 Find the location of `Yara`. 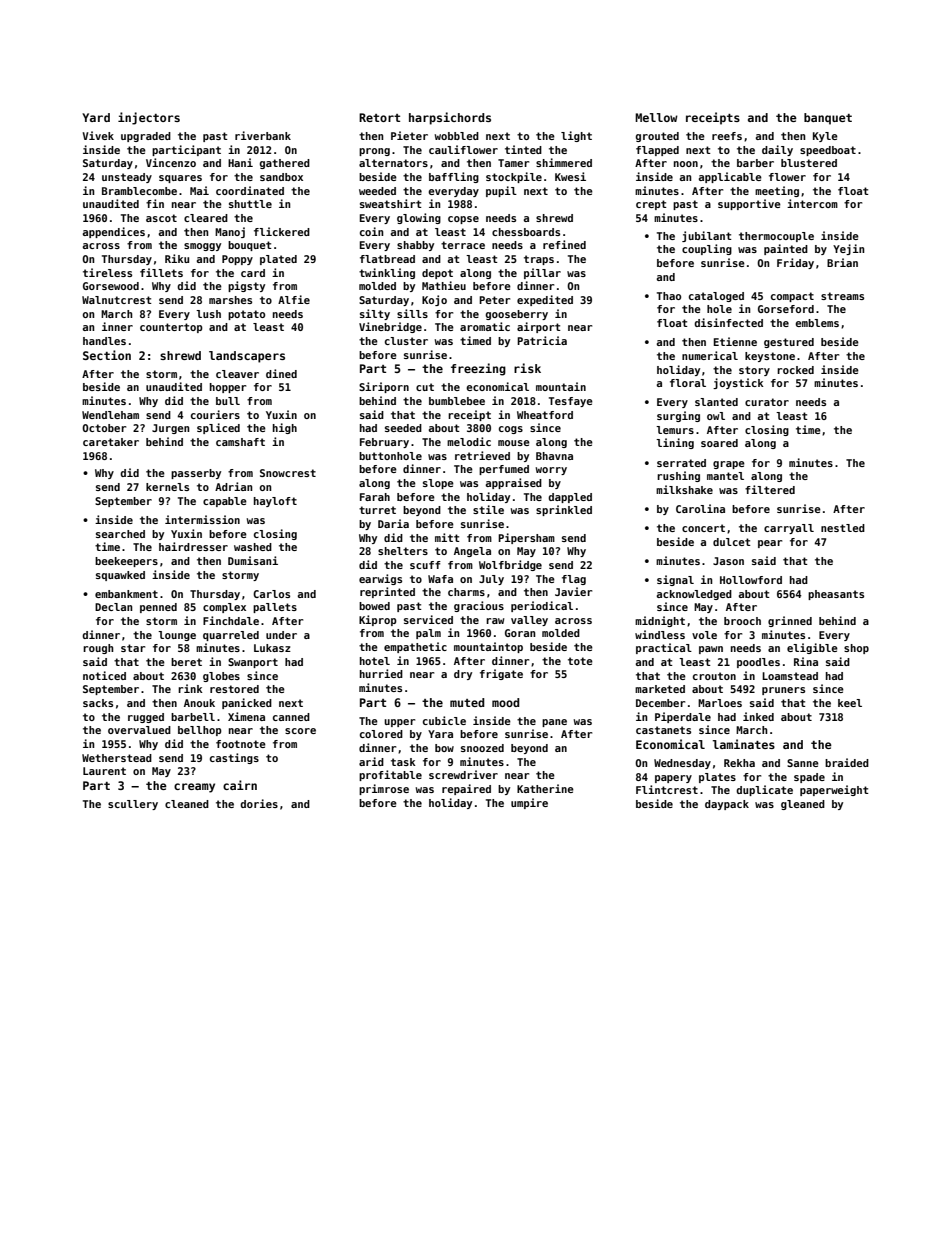

Yara is located at coordinates (440, 734).
